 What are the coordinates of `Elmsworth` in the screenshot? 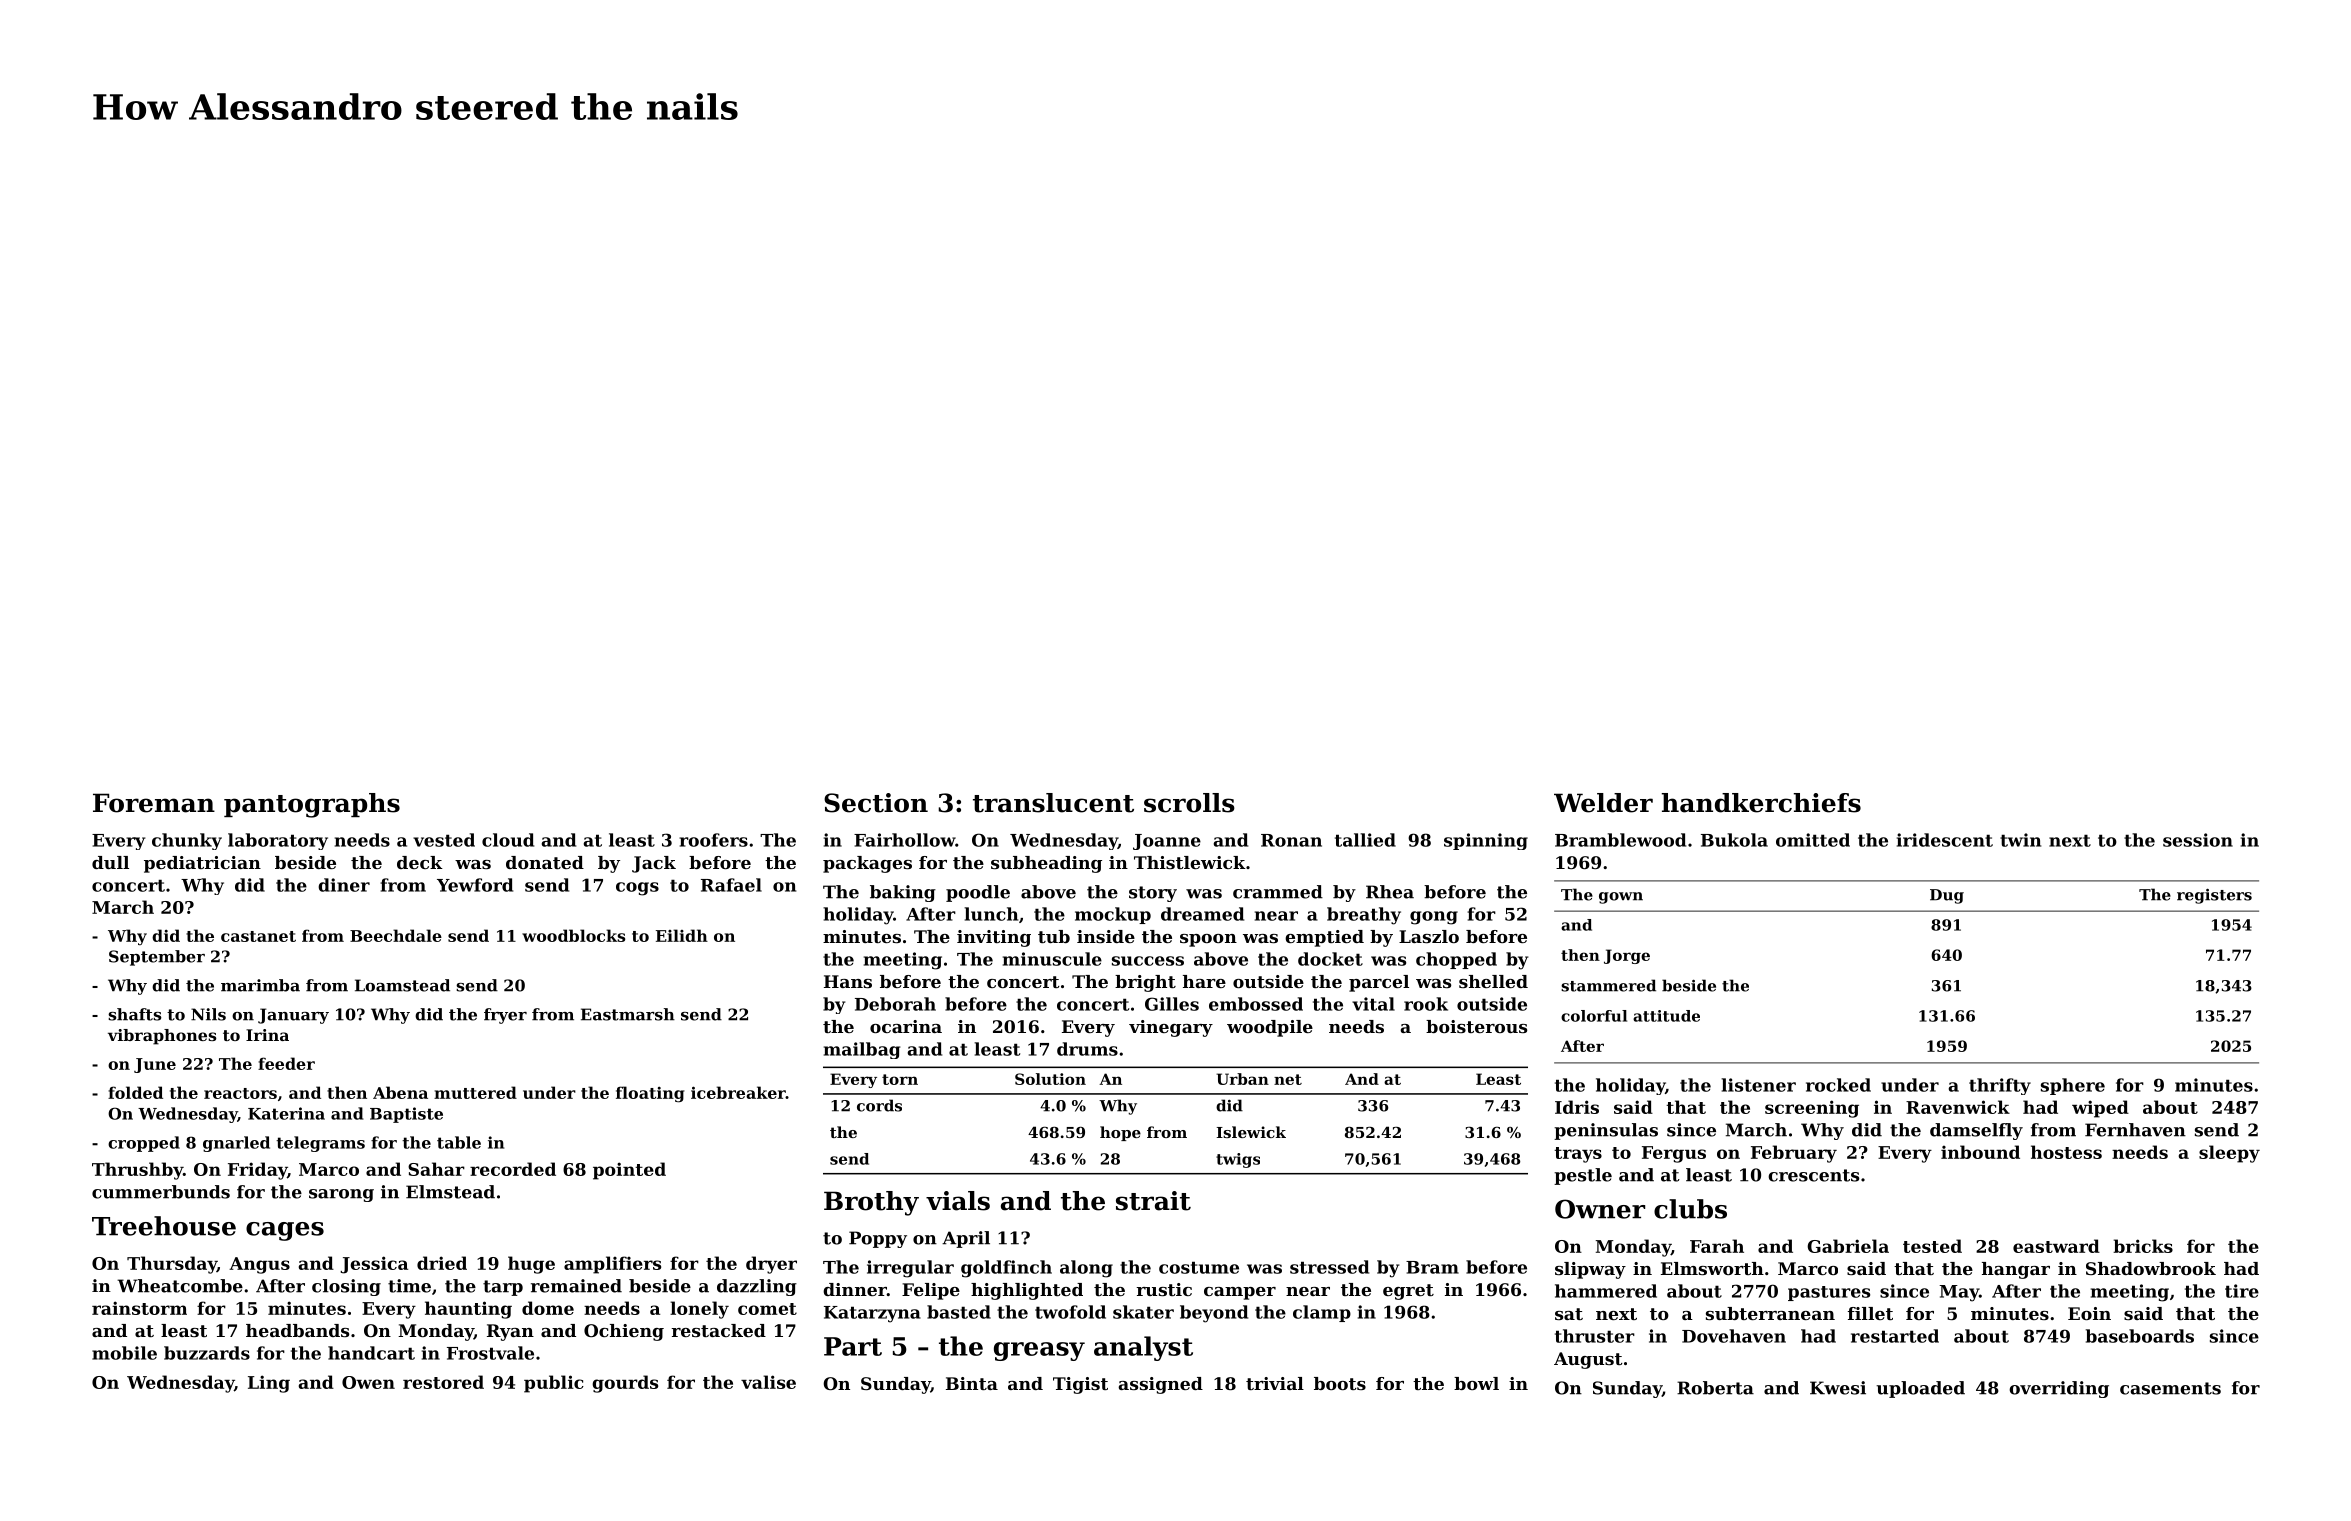 It's located at (1712, 1268).
